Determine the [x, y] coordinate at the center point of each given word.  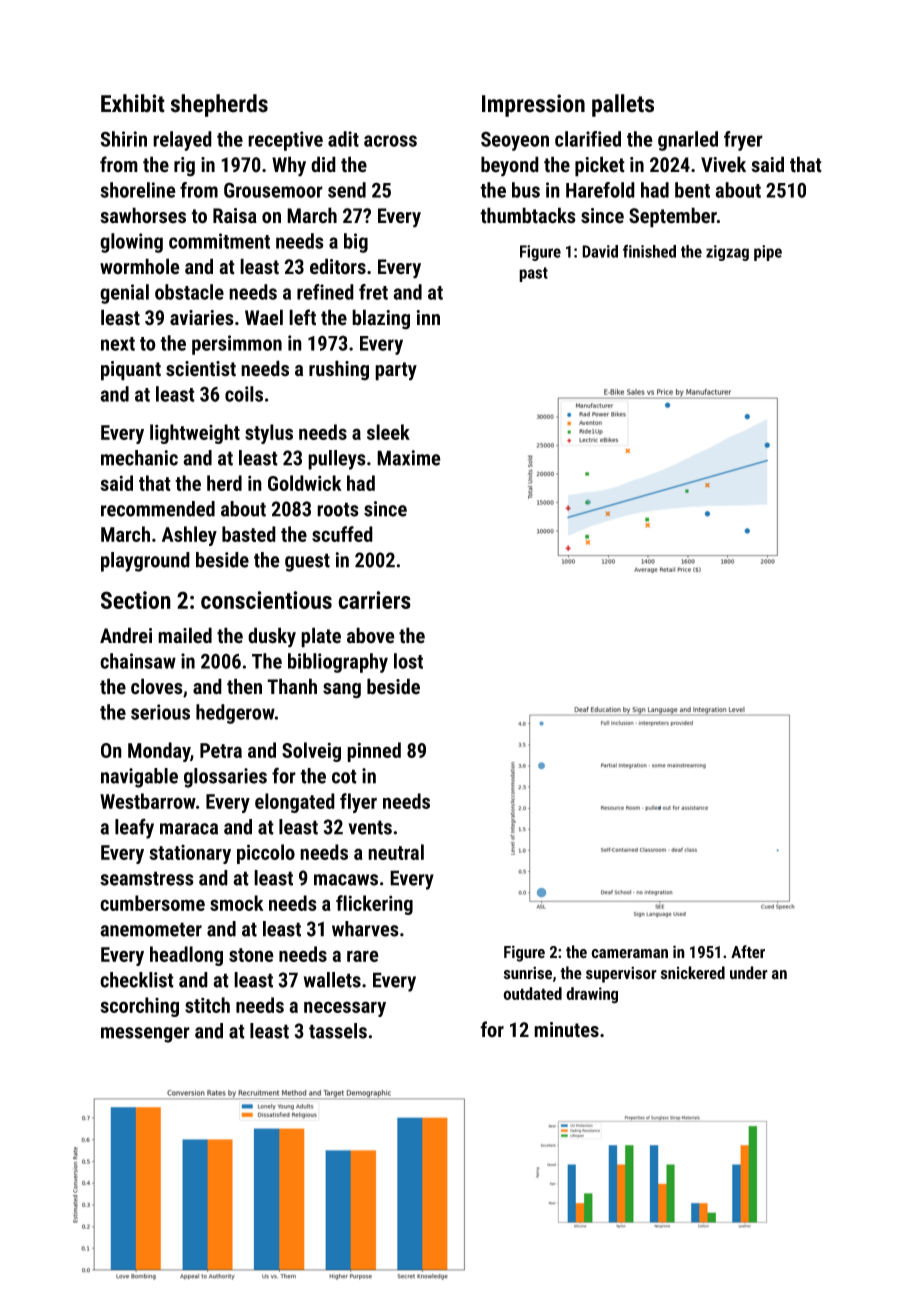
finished [649, 251]
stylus [269, 434]
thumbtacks [528, 215]
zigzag [727, 253]
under [749, 973]
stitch [207, 1005]
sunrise [528, 973]
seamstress [147, 878]
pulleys [337, 460]
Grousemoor [273, 190]
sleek [388, 432]
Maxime [409, 458]
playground [145, 562]
